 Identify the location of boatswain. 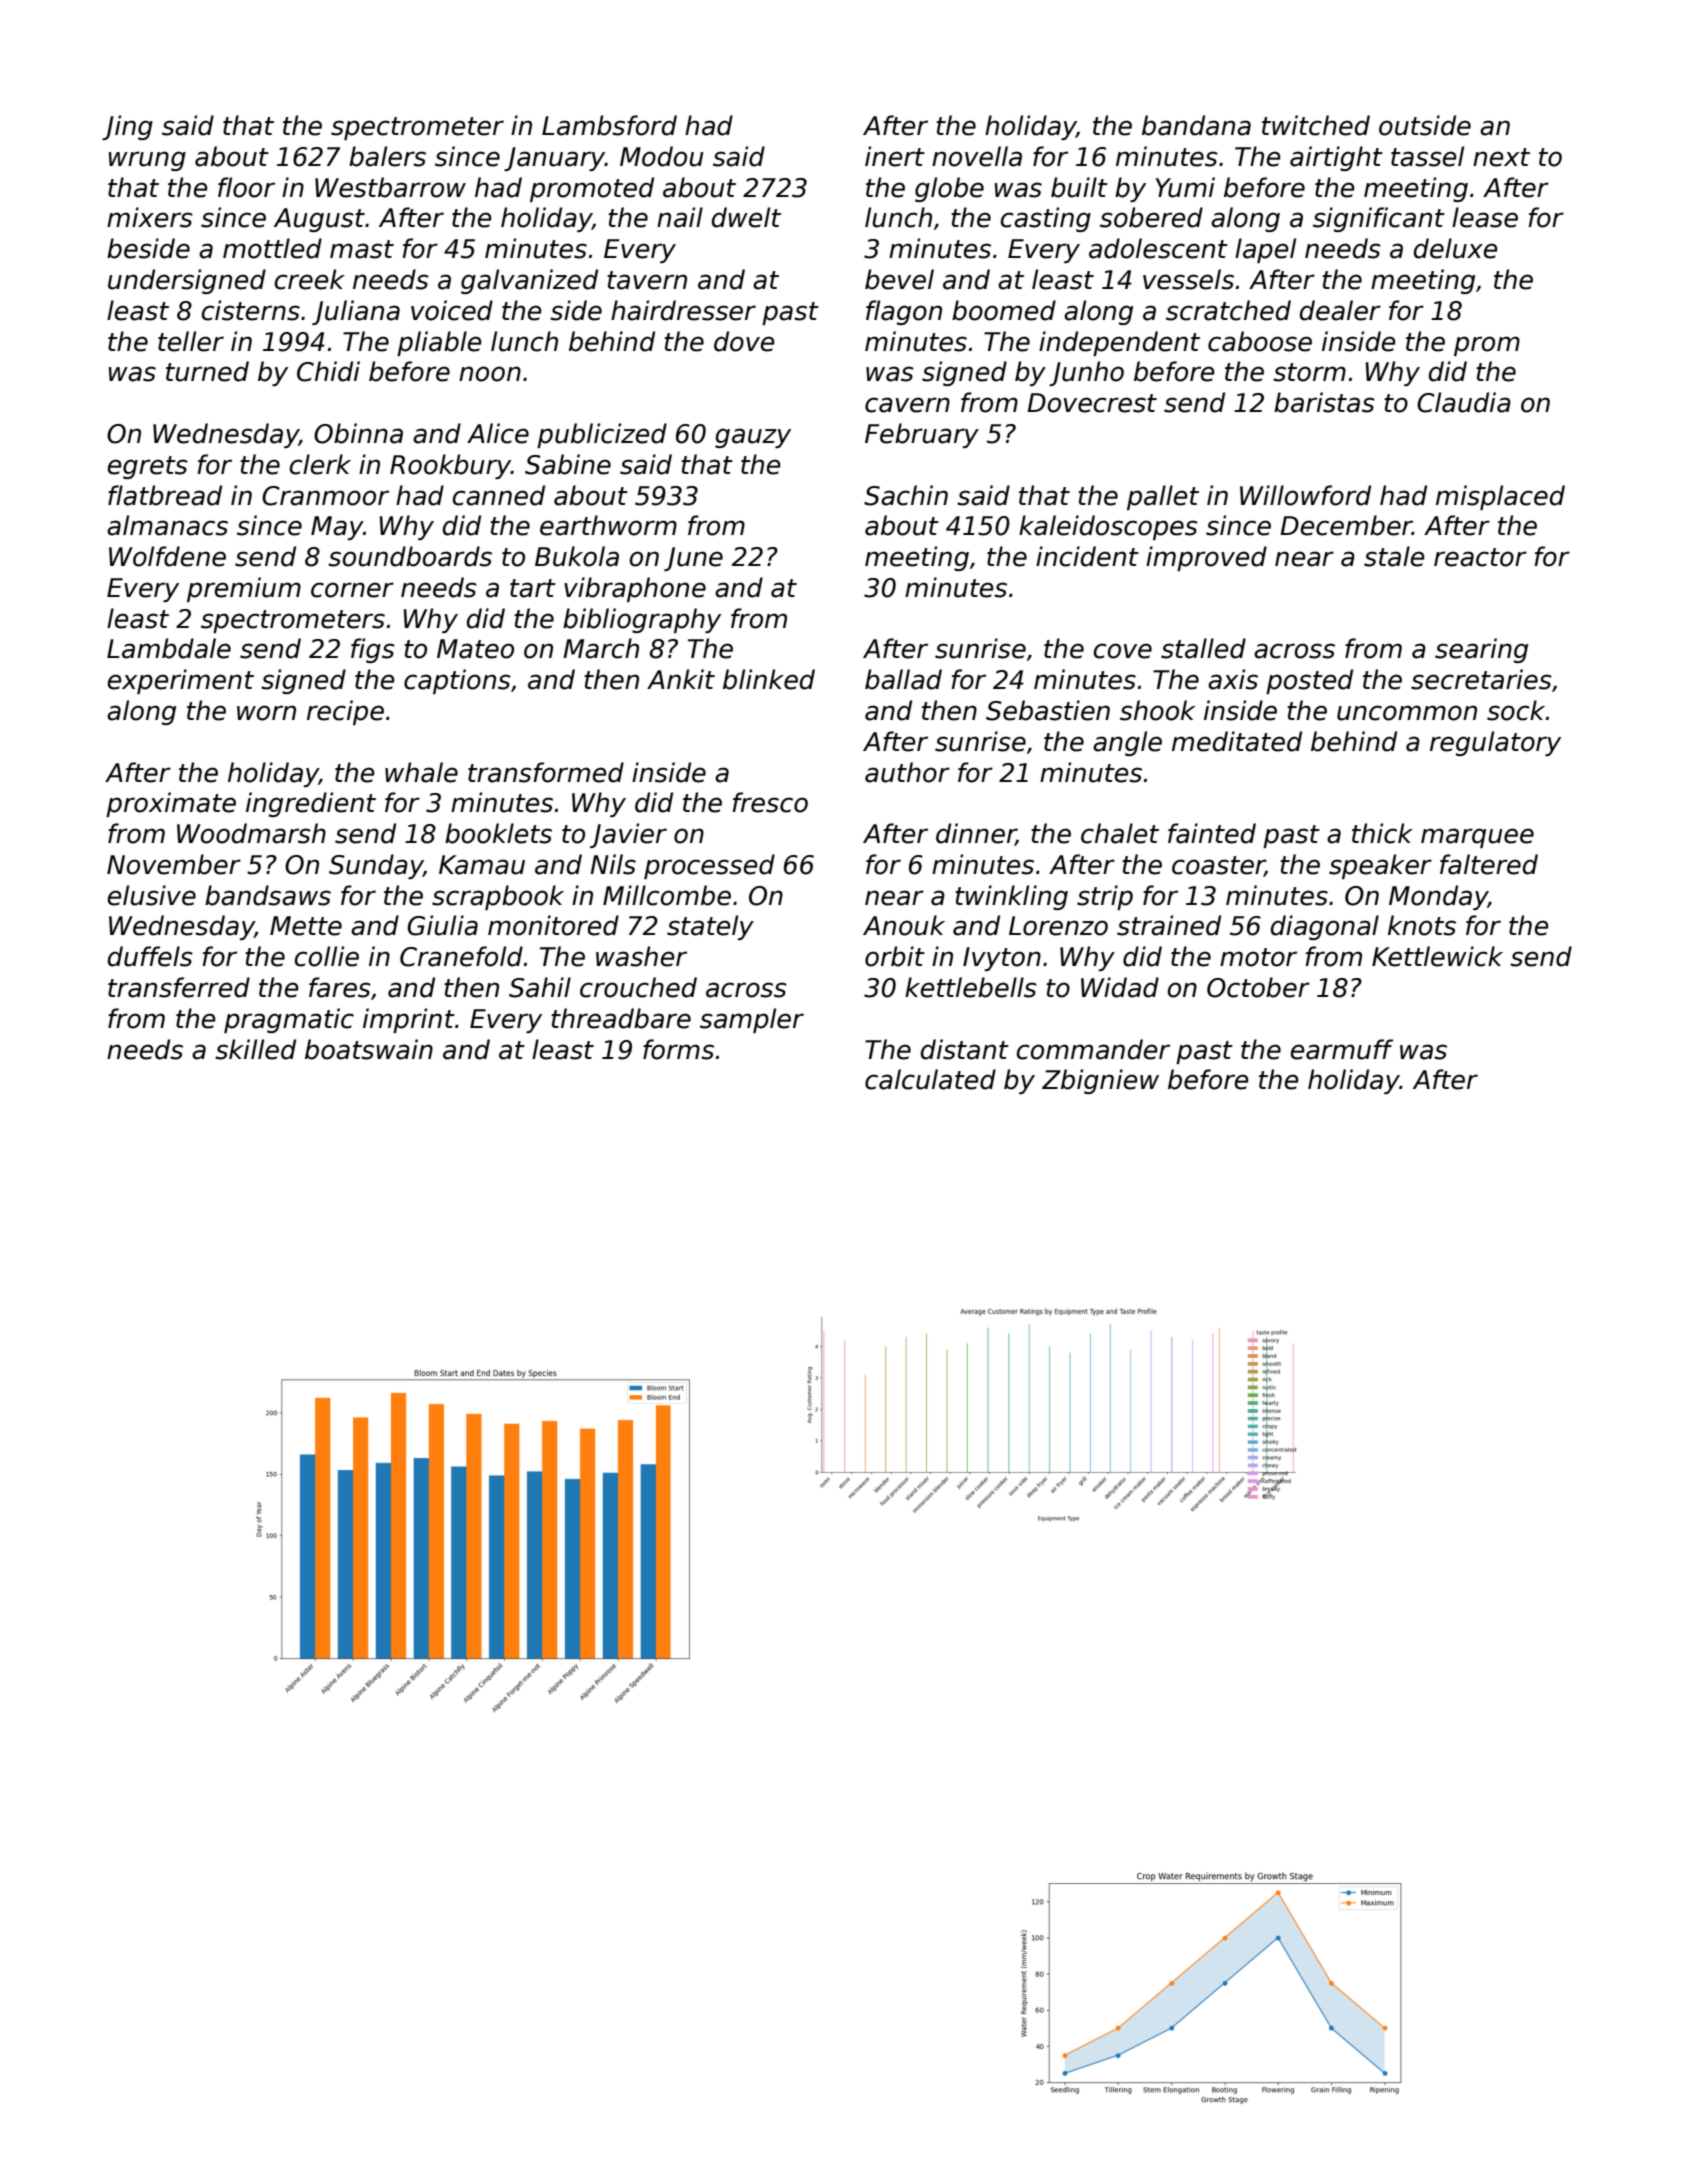
(369, 1049).
